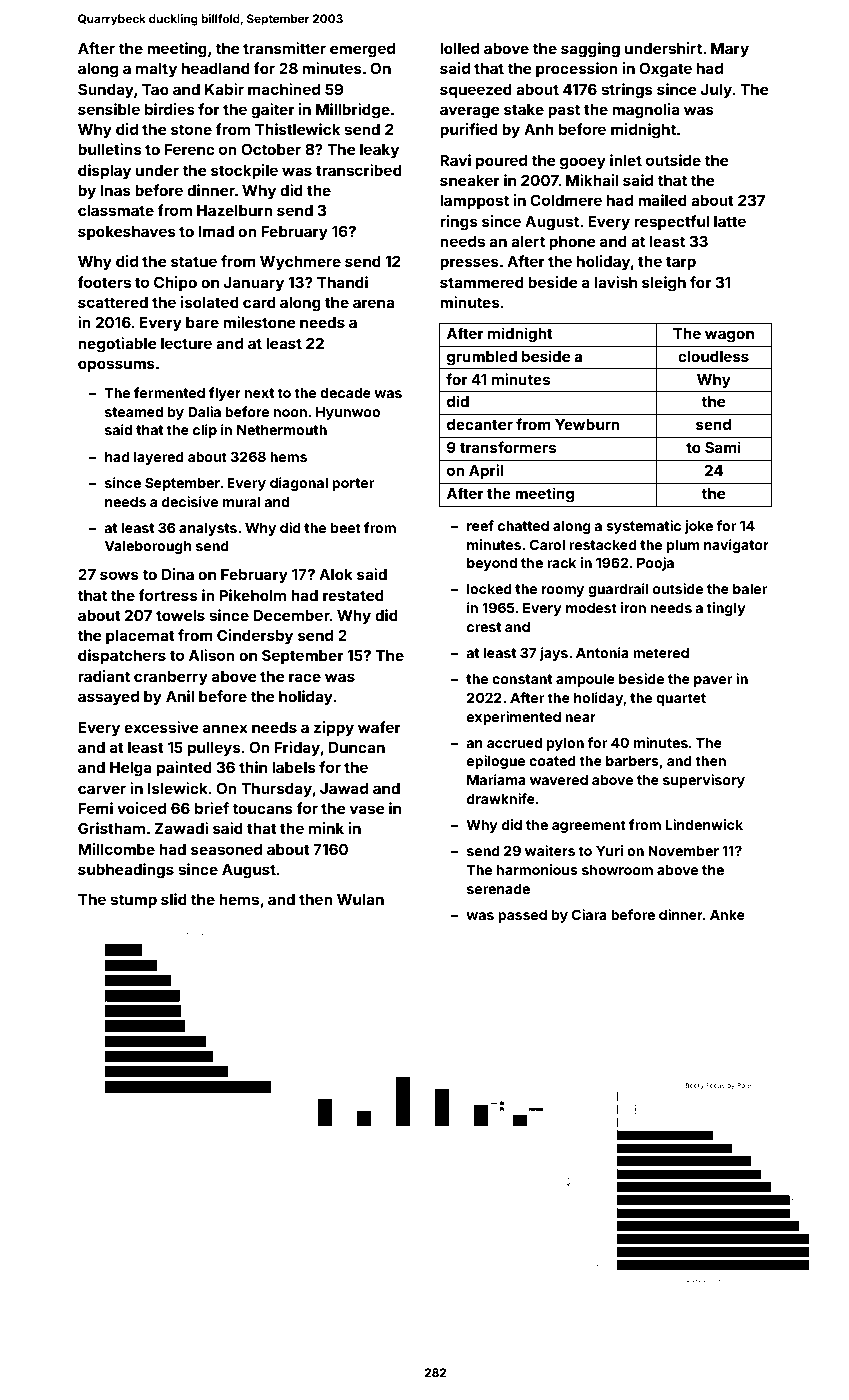 The image size is (849, 1400). What do you see at coordinates (284, 48) in the page?
I see `transmitter` at bounding box center [284, 48].
